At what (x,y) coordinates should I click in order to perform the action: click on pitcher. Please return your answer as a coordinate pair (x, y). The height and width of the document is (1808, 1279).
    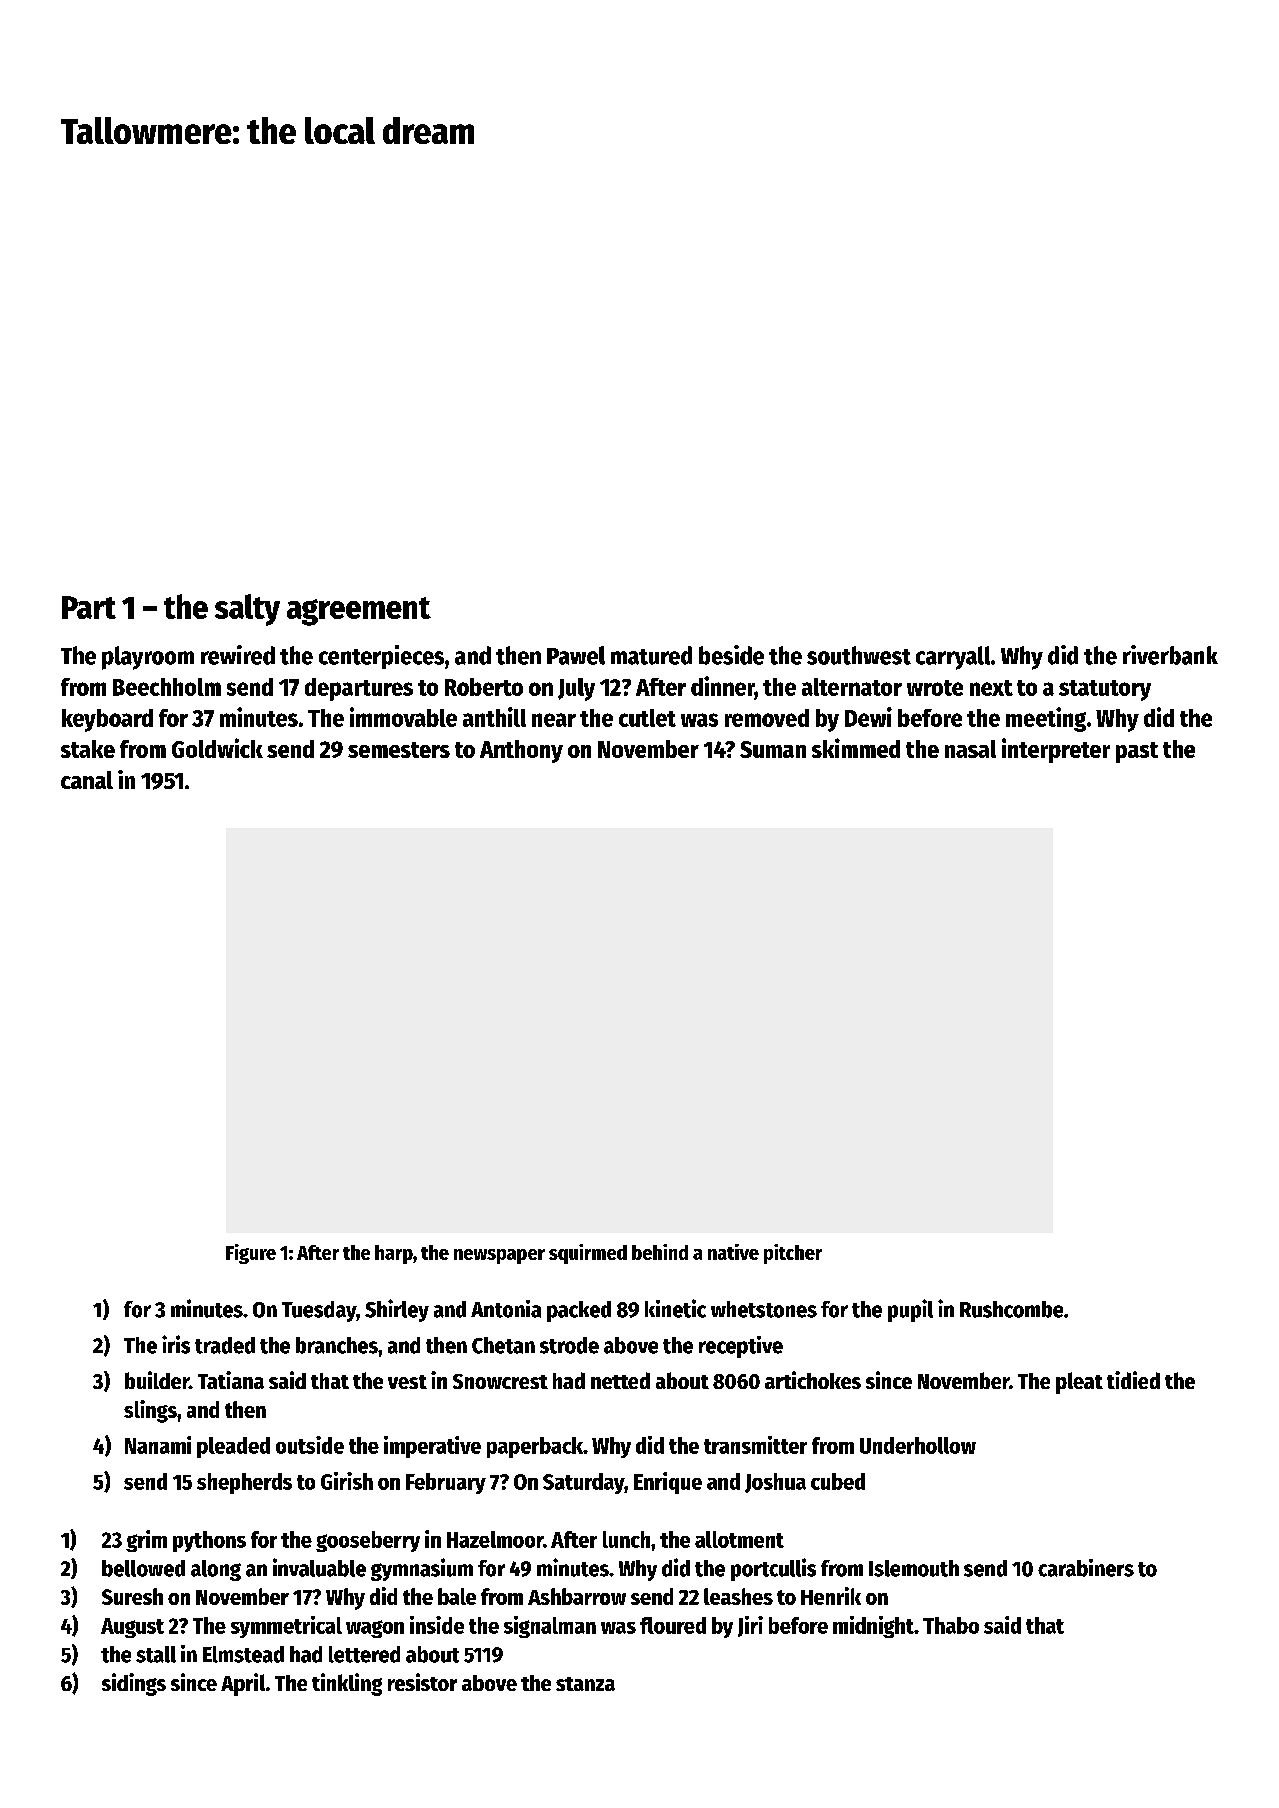
    Looking at the image, I should click on (793, 1254).
